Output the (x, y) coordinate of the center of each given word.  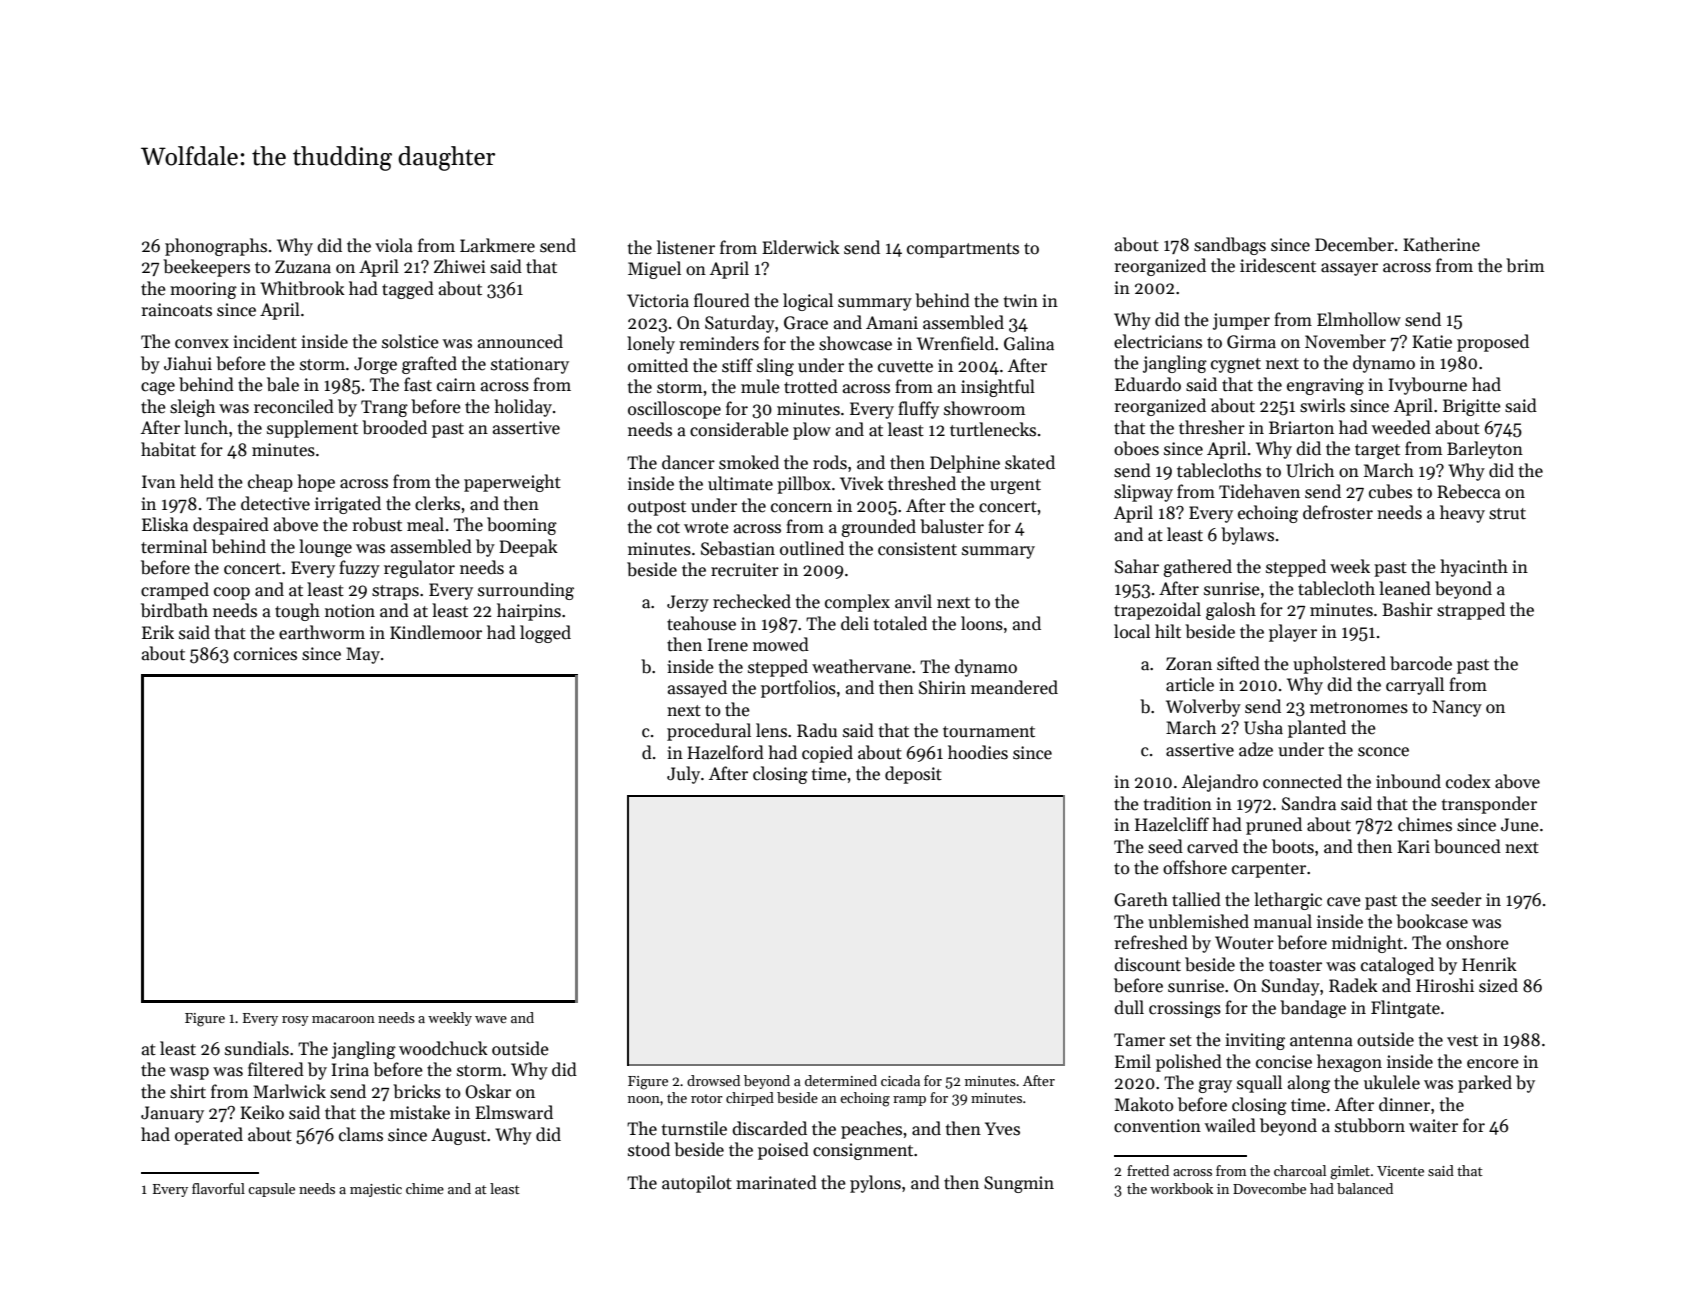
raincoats (176, 310)
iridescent (1278, 265)
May (363, 655)
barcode (1421, 663)
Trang (384, 408)
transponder (1489, 805)
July (683, 775)
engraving (1325, 386)
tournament (989, 732)
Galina (1029, 343)
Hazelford (725, 752)
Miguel (654, 270)
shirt (188, 1091)
